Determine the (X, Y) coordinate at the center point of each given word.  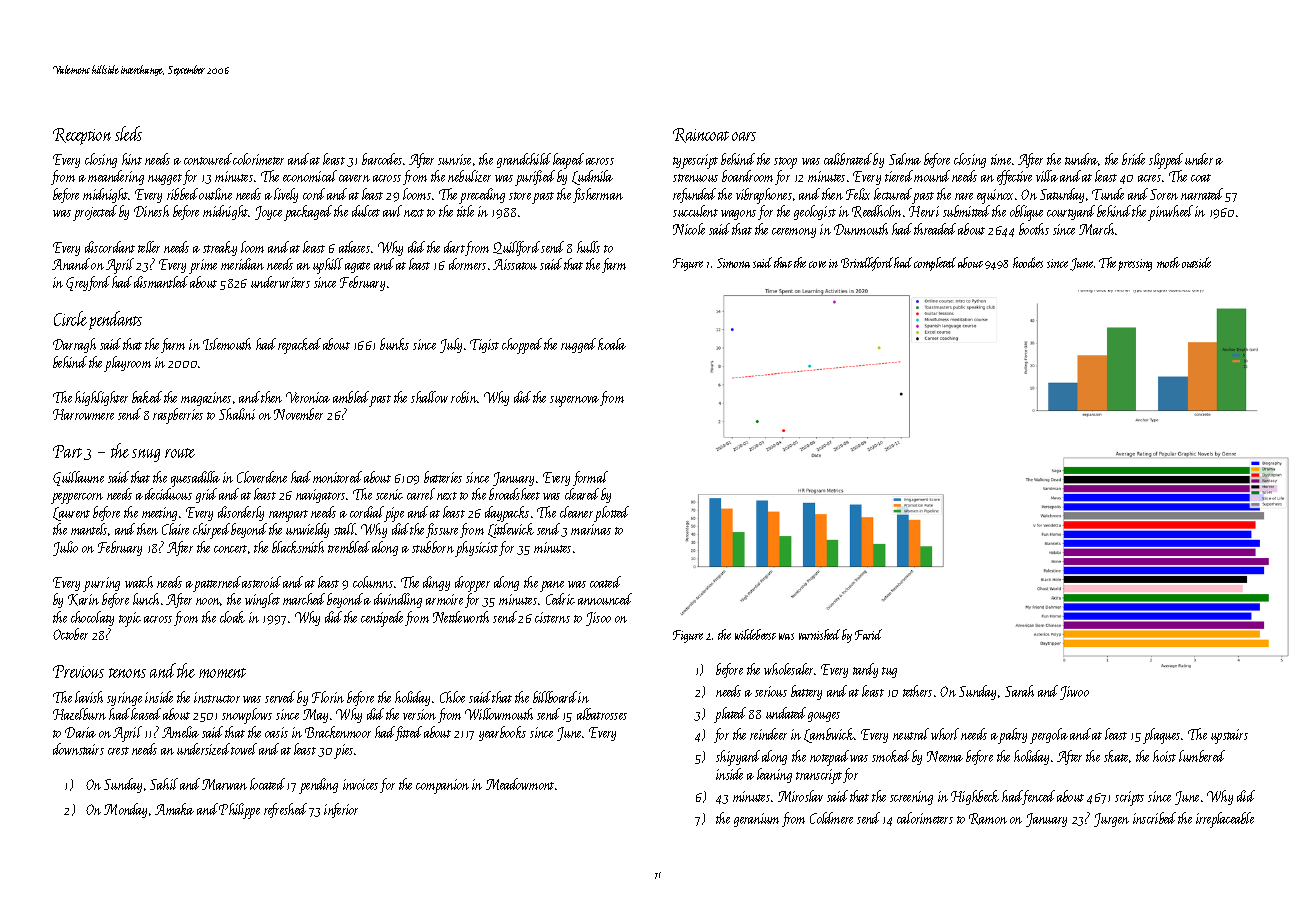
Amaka (174, 809)
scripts (1129, 798)
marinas (591, 529)
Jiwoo (1074, 693)
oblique (1026, 213)
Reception (82, 136)
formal (590, 478)
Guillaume (78, 478)
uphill (328, 266)
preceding (482, 196)
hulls (588, 247)
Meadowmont (520, 784)
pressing (1135, 265)
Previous (78, 671)
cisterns (552, 617)
